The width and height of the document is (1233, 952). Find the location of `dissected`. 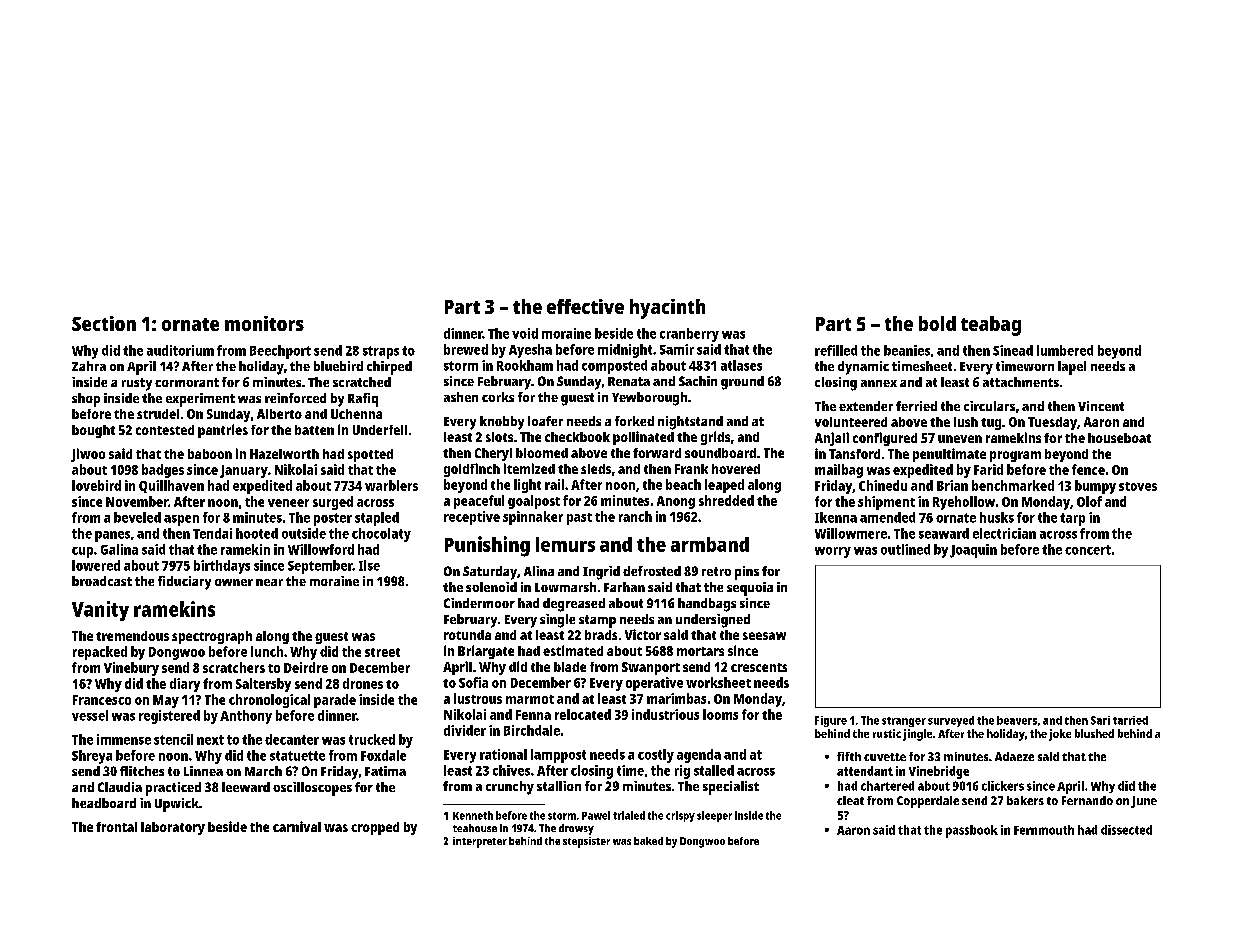

dissected is located at coordinates (1126, 830).
